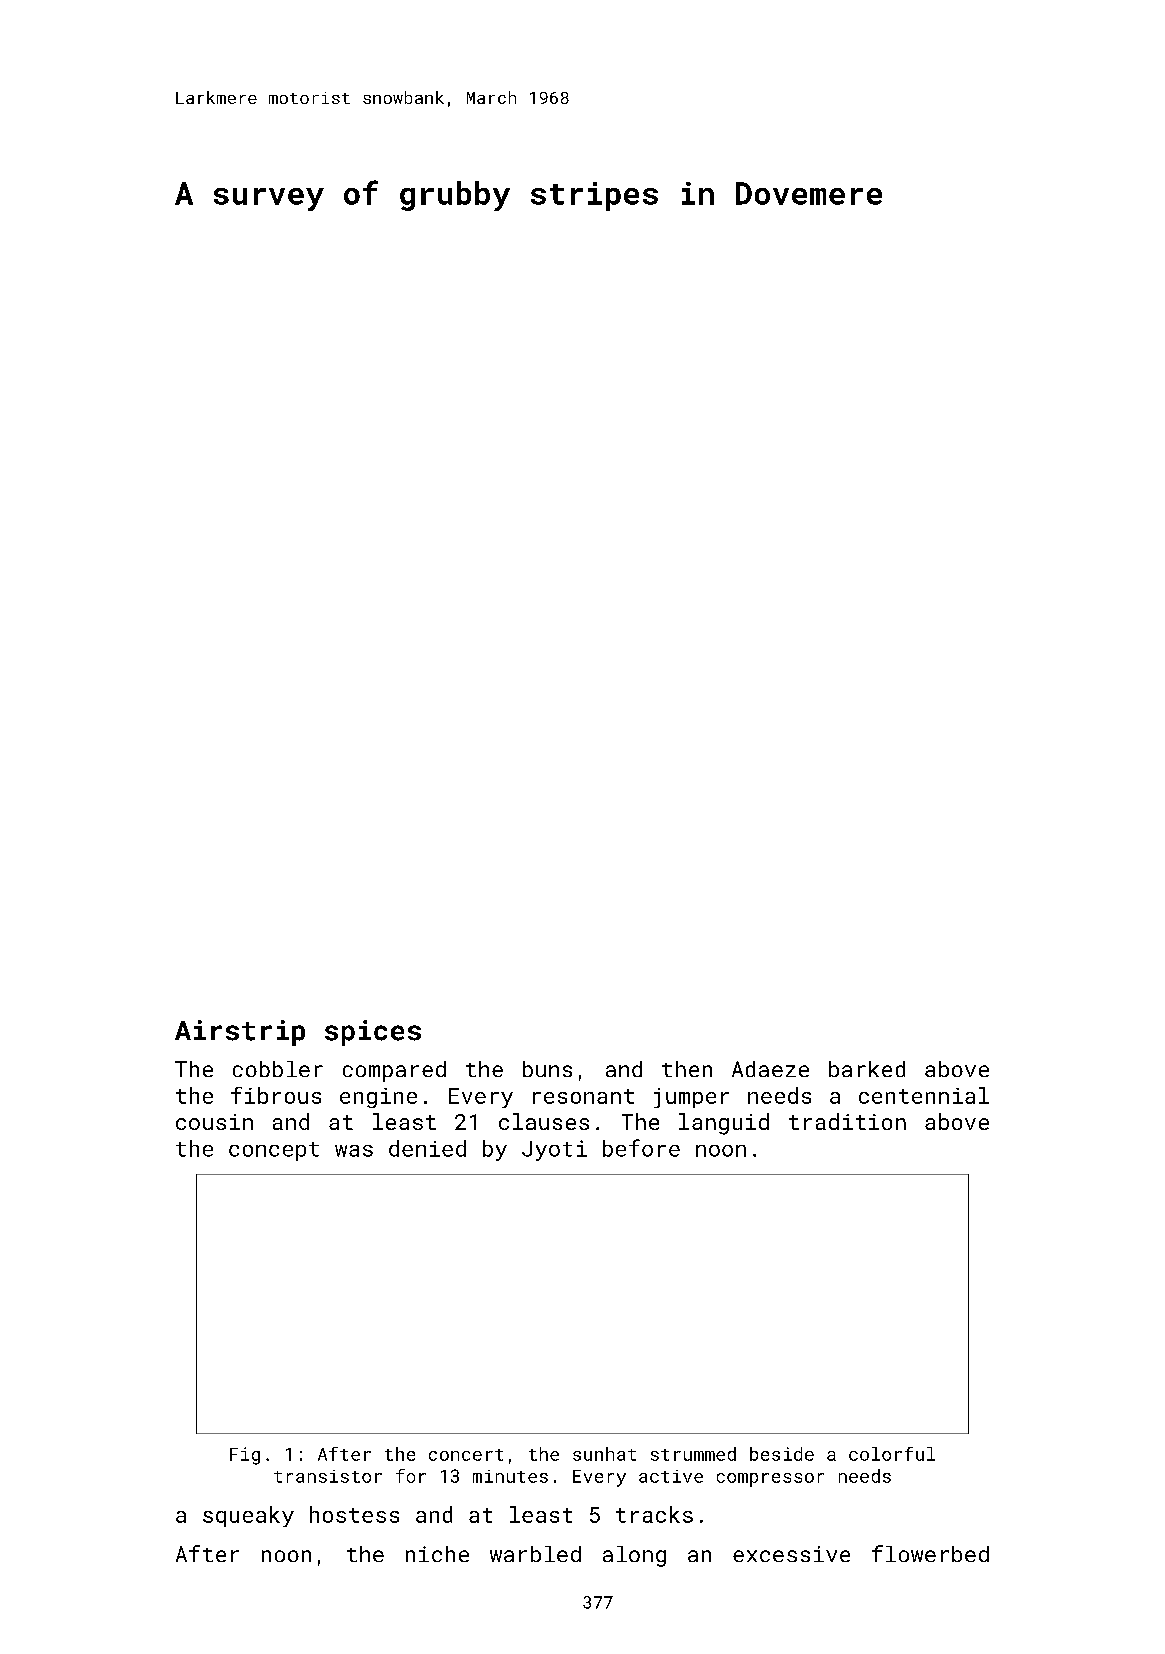  Describe the element at coordinates (867, 1069) in the document. I see `barked` at that location.
